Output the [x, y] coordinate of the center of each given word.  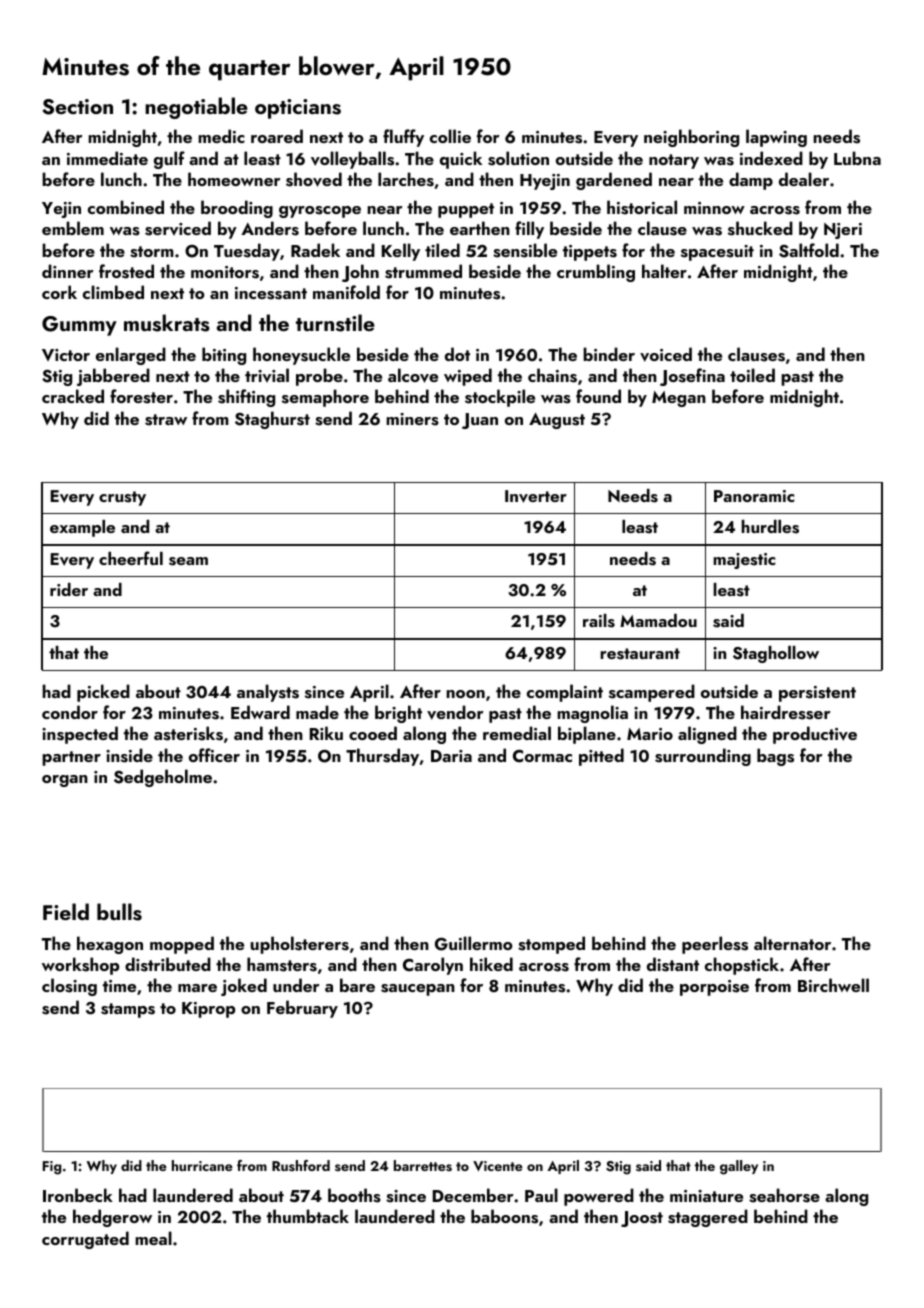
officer [214, 755]
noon [465, 694]
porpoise [714, 988]
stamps [128, 1010]
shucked [760, 228]
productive [815, 735]
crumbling [596, 273]
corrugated [85, 1240]
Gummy [79, 326]
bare [357, 985]
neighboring [691, 138]
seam [188, 561]
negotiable [196, 108]
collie [450, 136]
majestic [744, 561]
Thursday [382, 757]
